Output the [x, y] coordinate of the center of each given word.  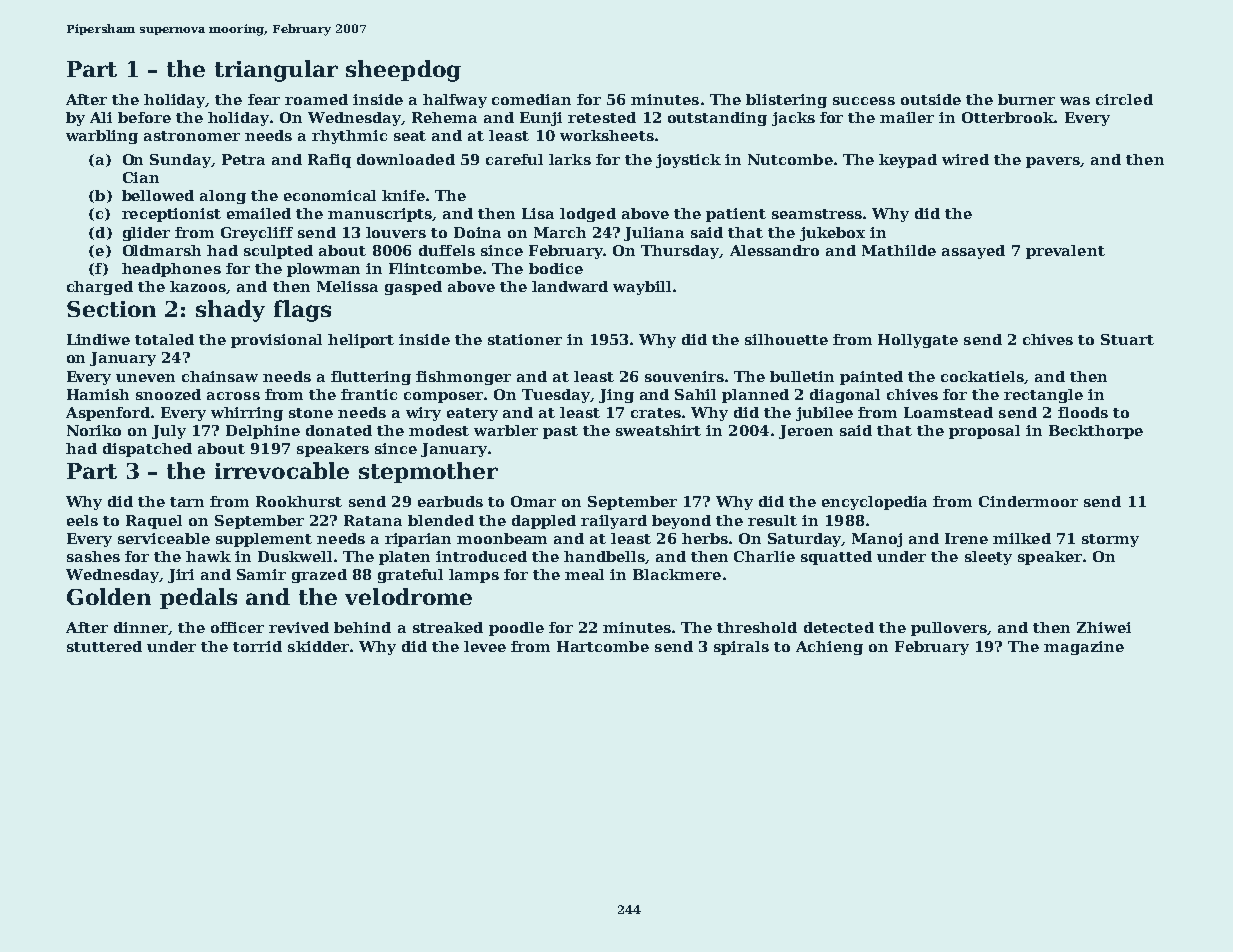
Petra [243, 159]
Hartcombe [603, 646]
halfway [455, 101]
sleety [988, 558]
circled [1124, 99]
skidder [318, 646]
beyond [681, 522]
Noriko [94, 430]
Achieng [829, 648]
